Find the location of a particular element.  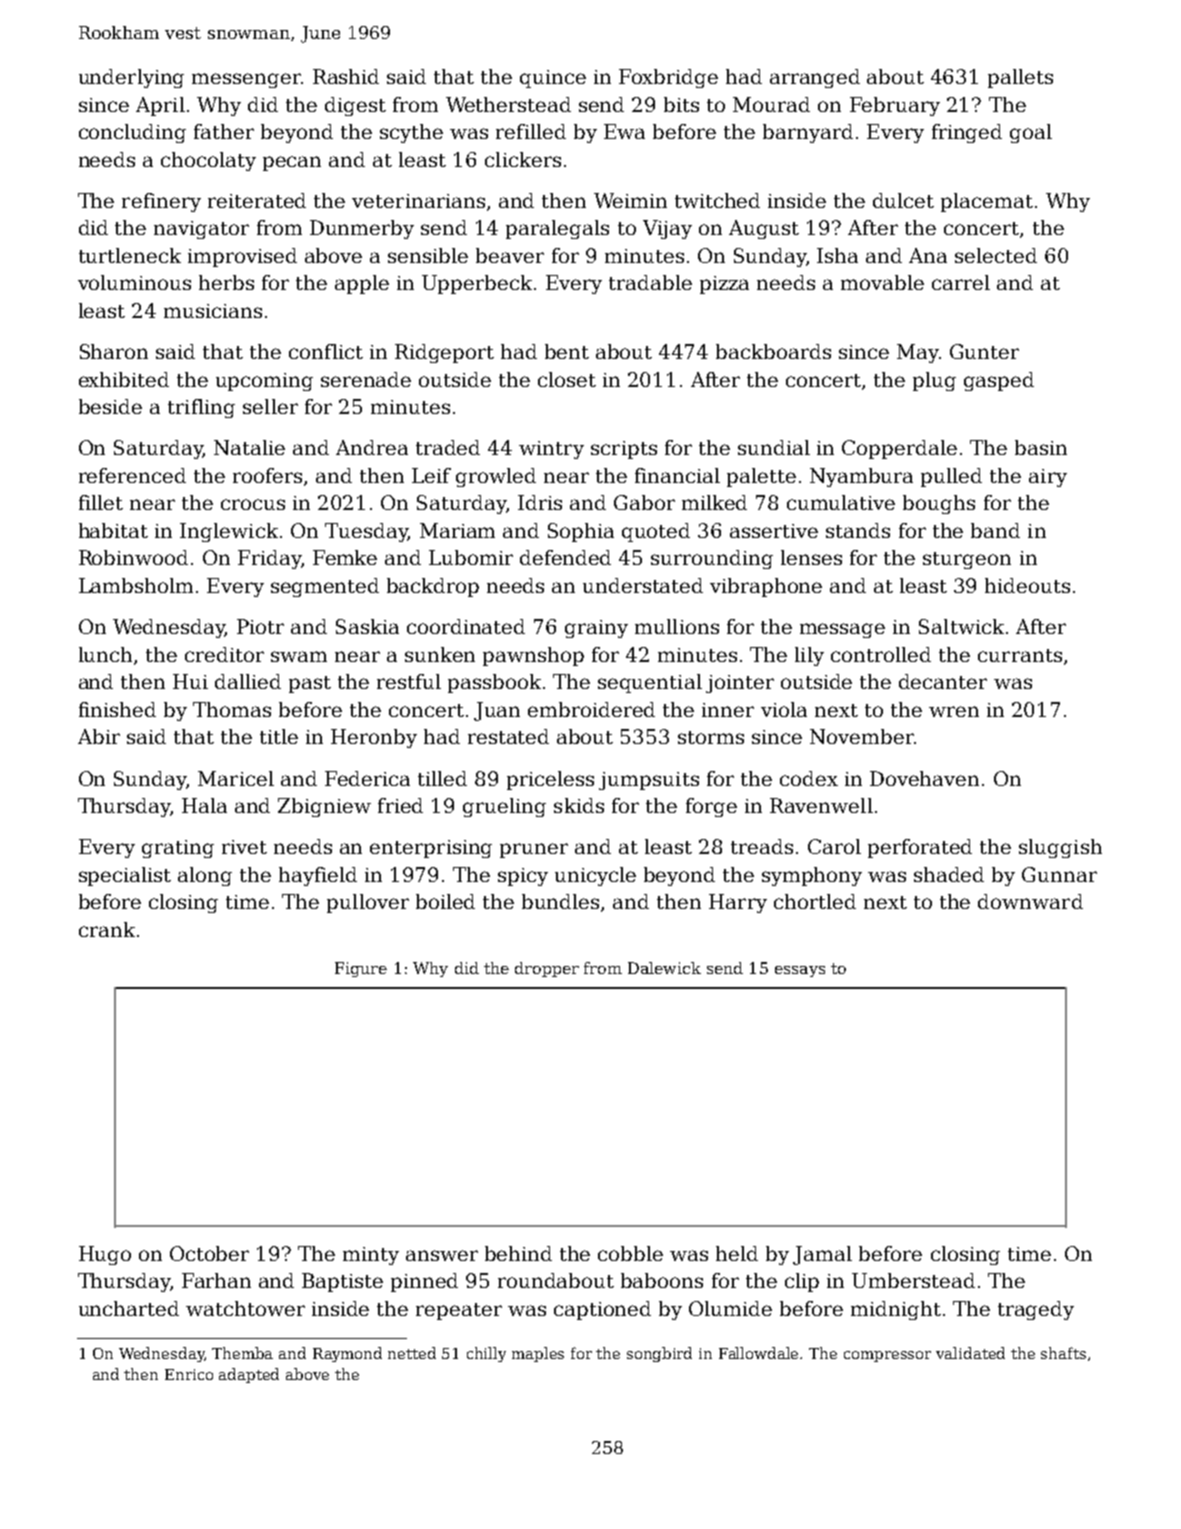

messenger is located at coordinates (246, 80).
